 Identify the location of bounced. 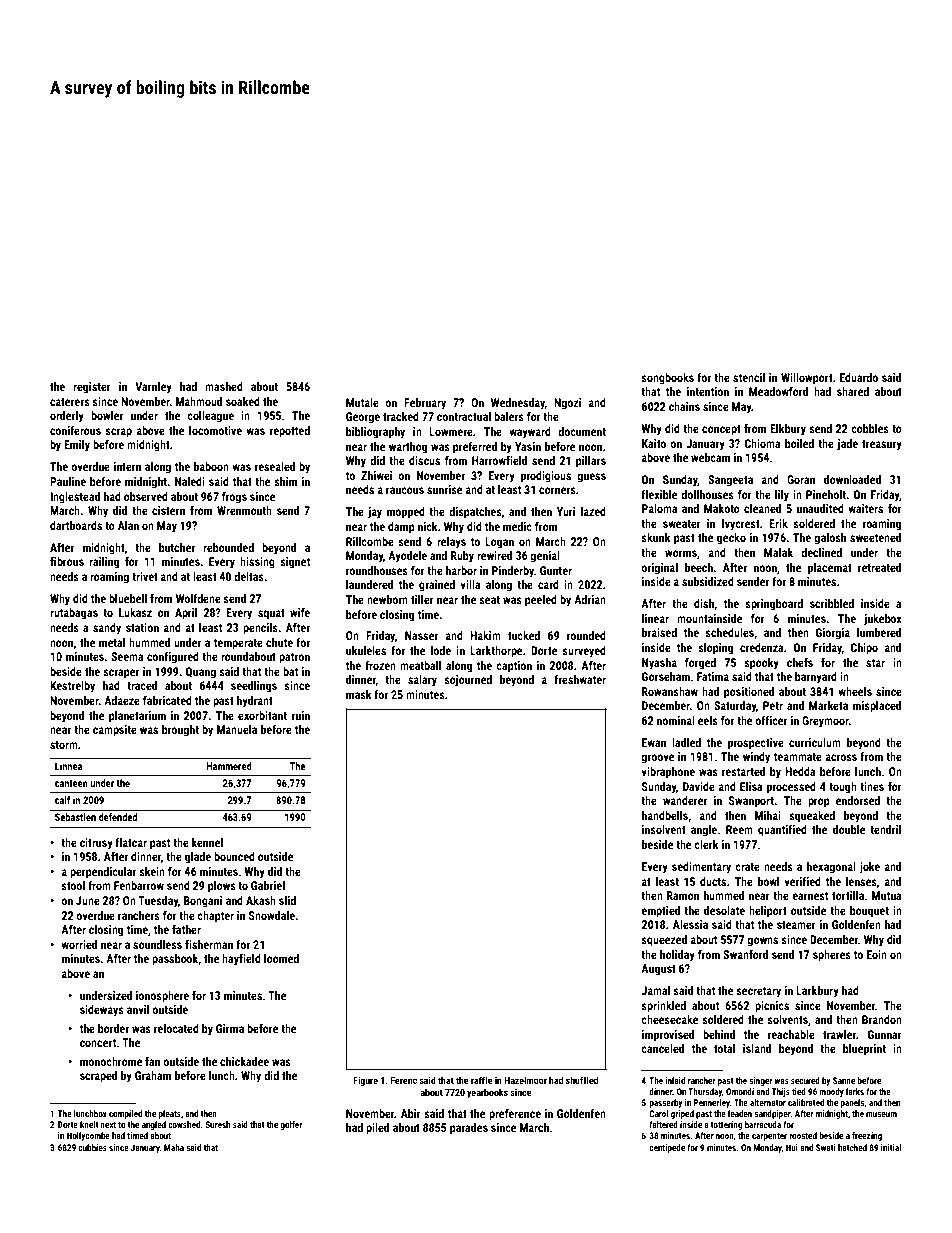
(234, 856).
